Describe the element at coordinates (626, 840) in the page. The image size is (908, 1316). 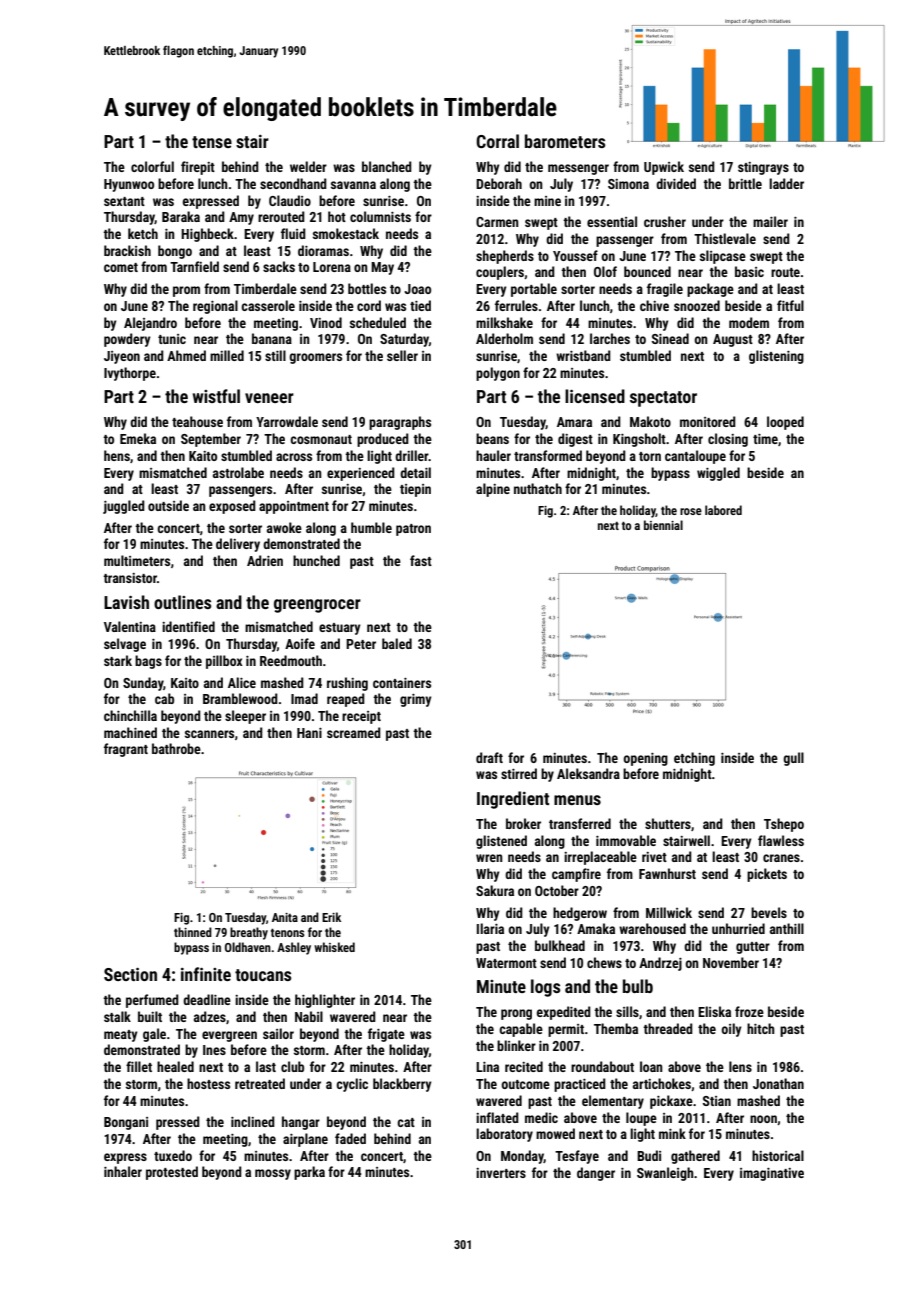
I see `immovable` at that location.
